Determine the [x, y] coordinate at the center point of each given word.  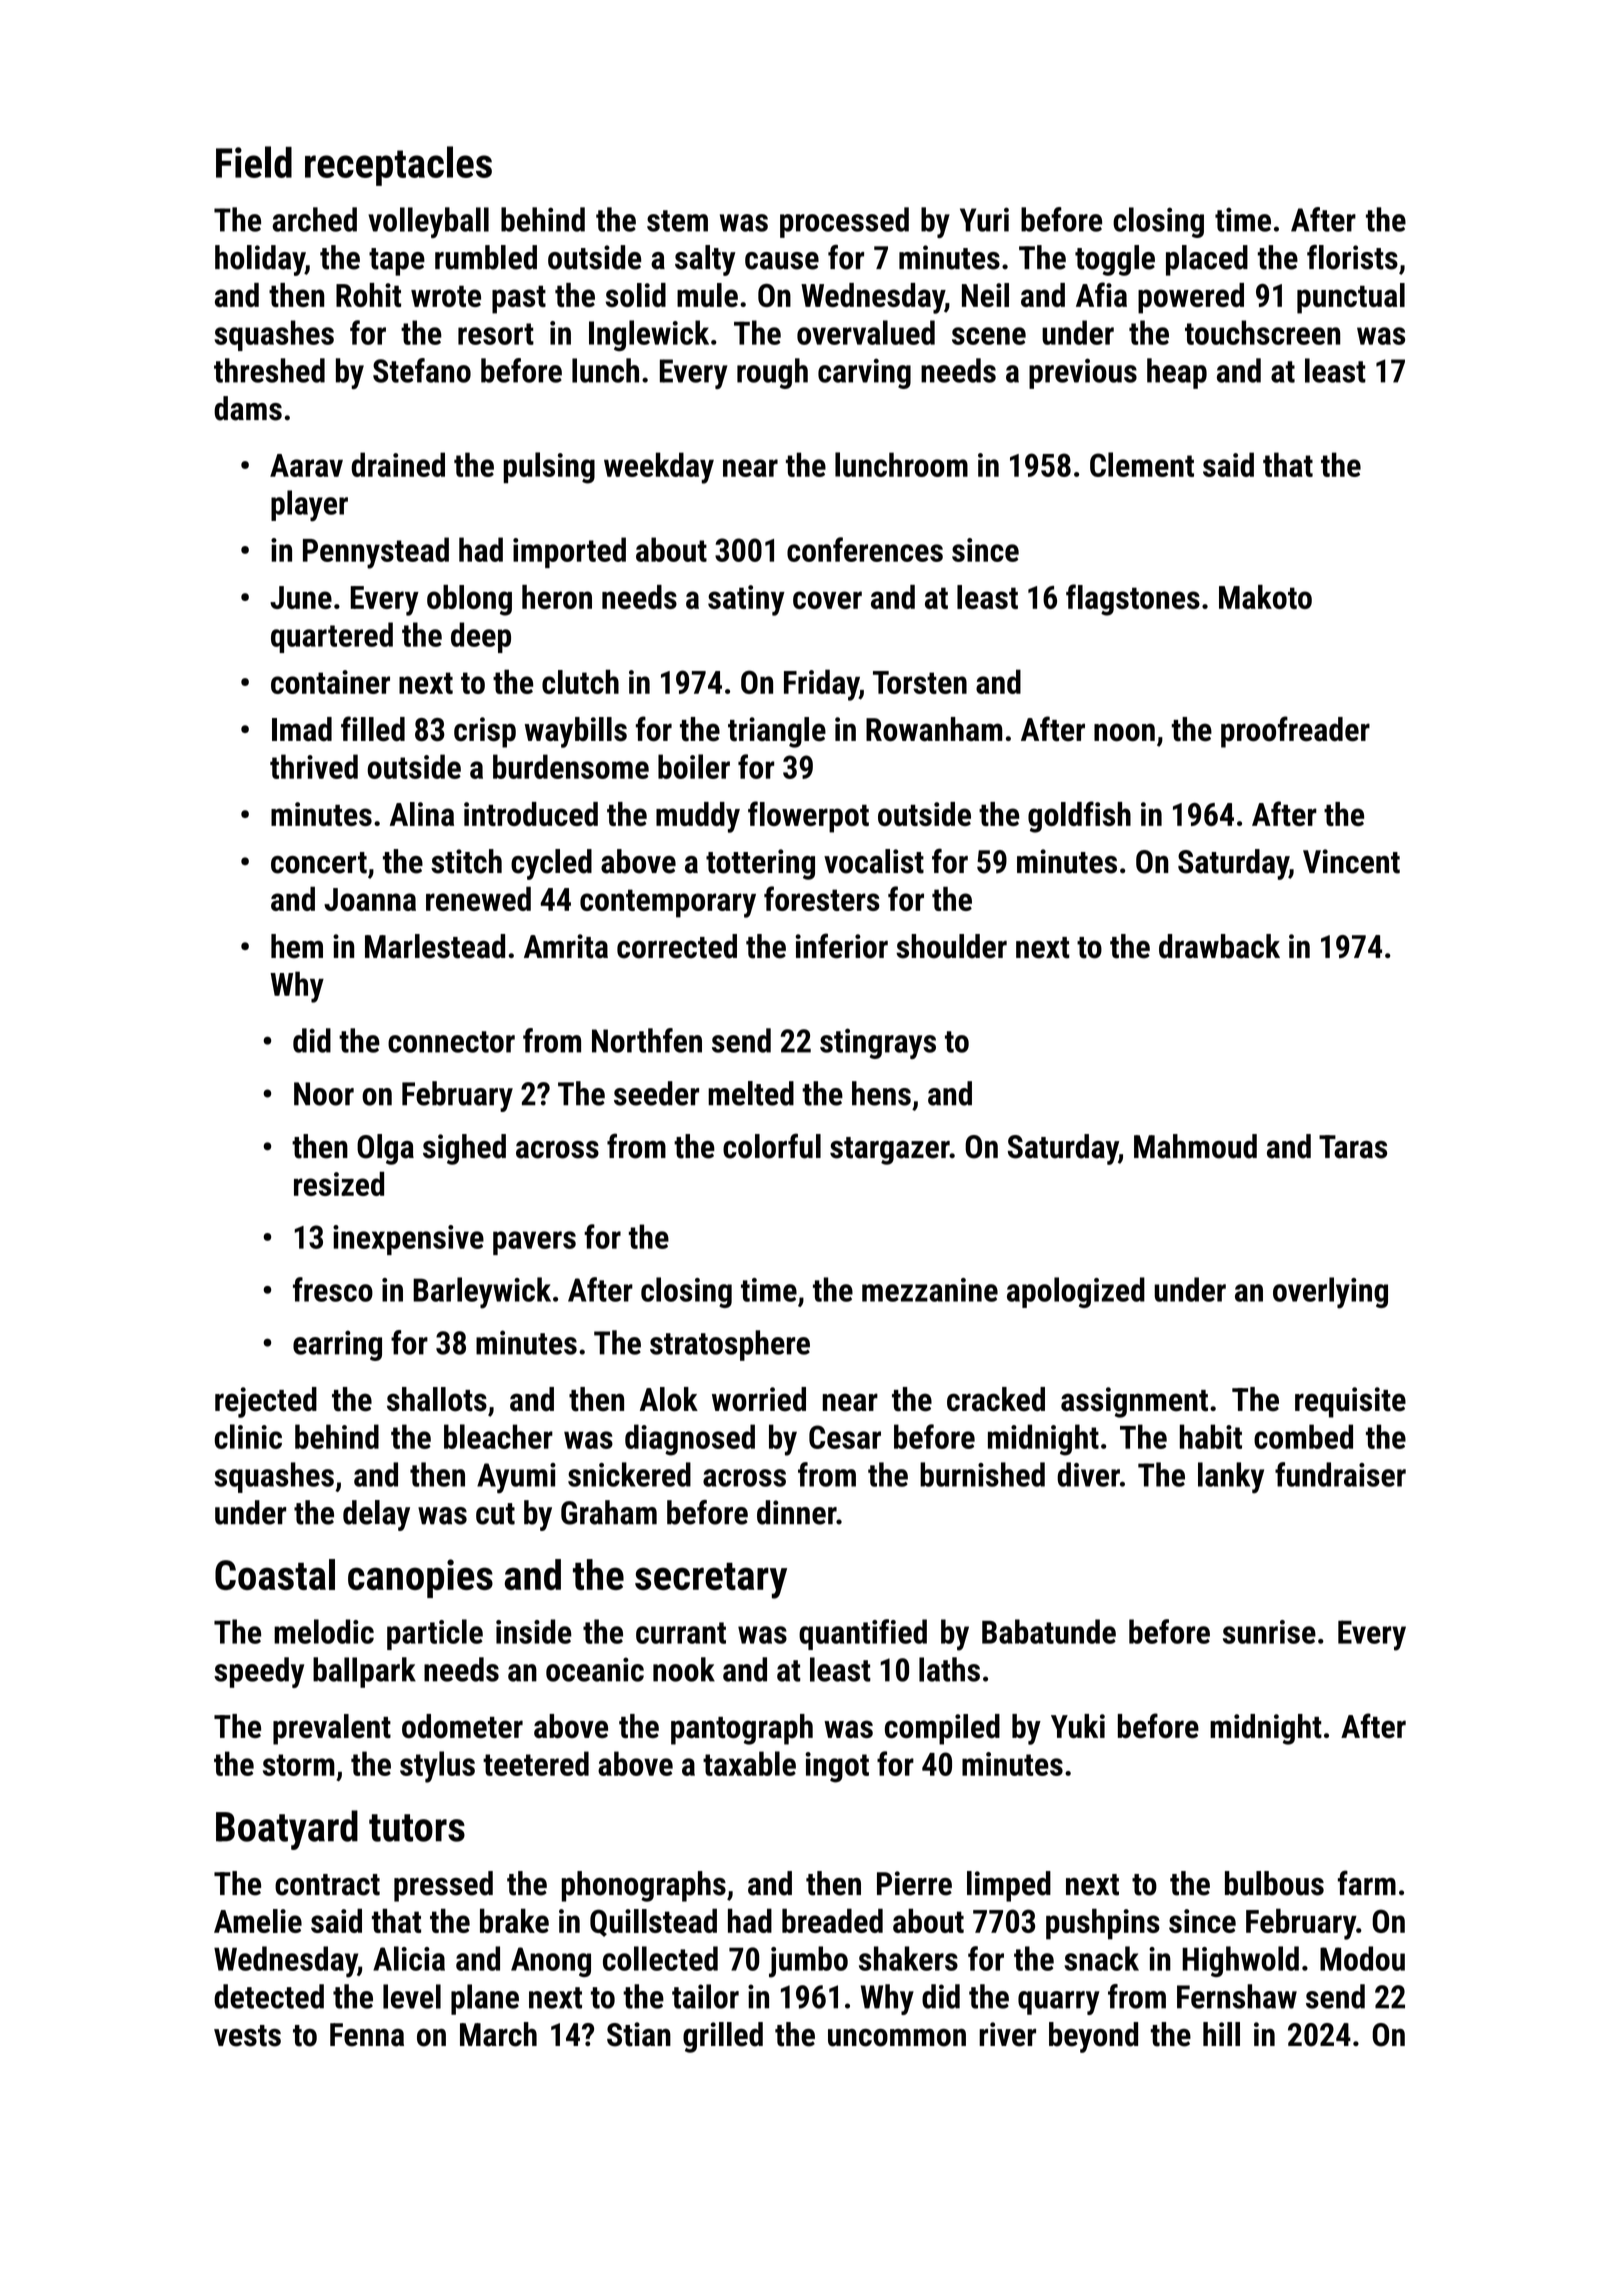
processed [844, 222]
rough [772, 373]
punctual [1351, 298]
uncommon [897, 2038]
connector [451, 1042]
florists [1352, 257]
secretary [711, 1580]
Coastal [275, 1574]
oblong [469, 600]
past [519, 299]
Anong [551, 1962]
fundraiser [1340, 1474]
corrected [677, 946]
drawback [1219, 946]
